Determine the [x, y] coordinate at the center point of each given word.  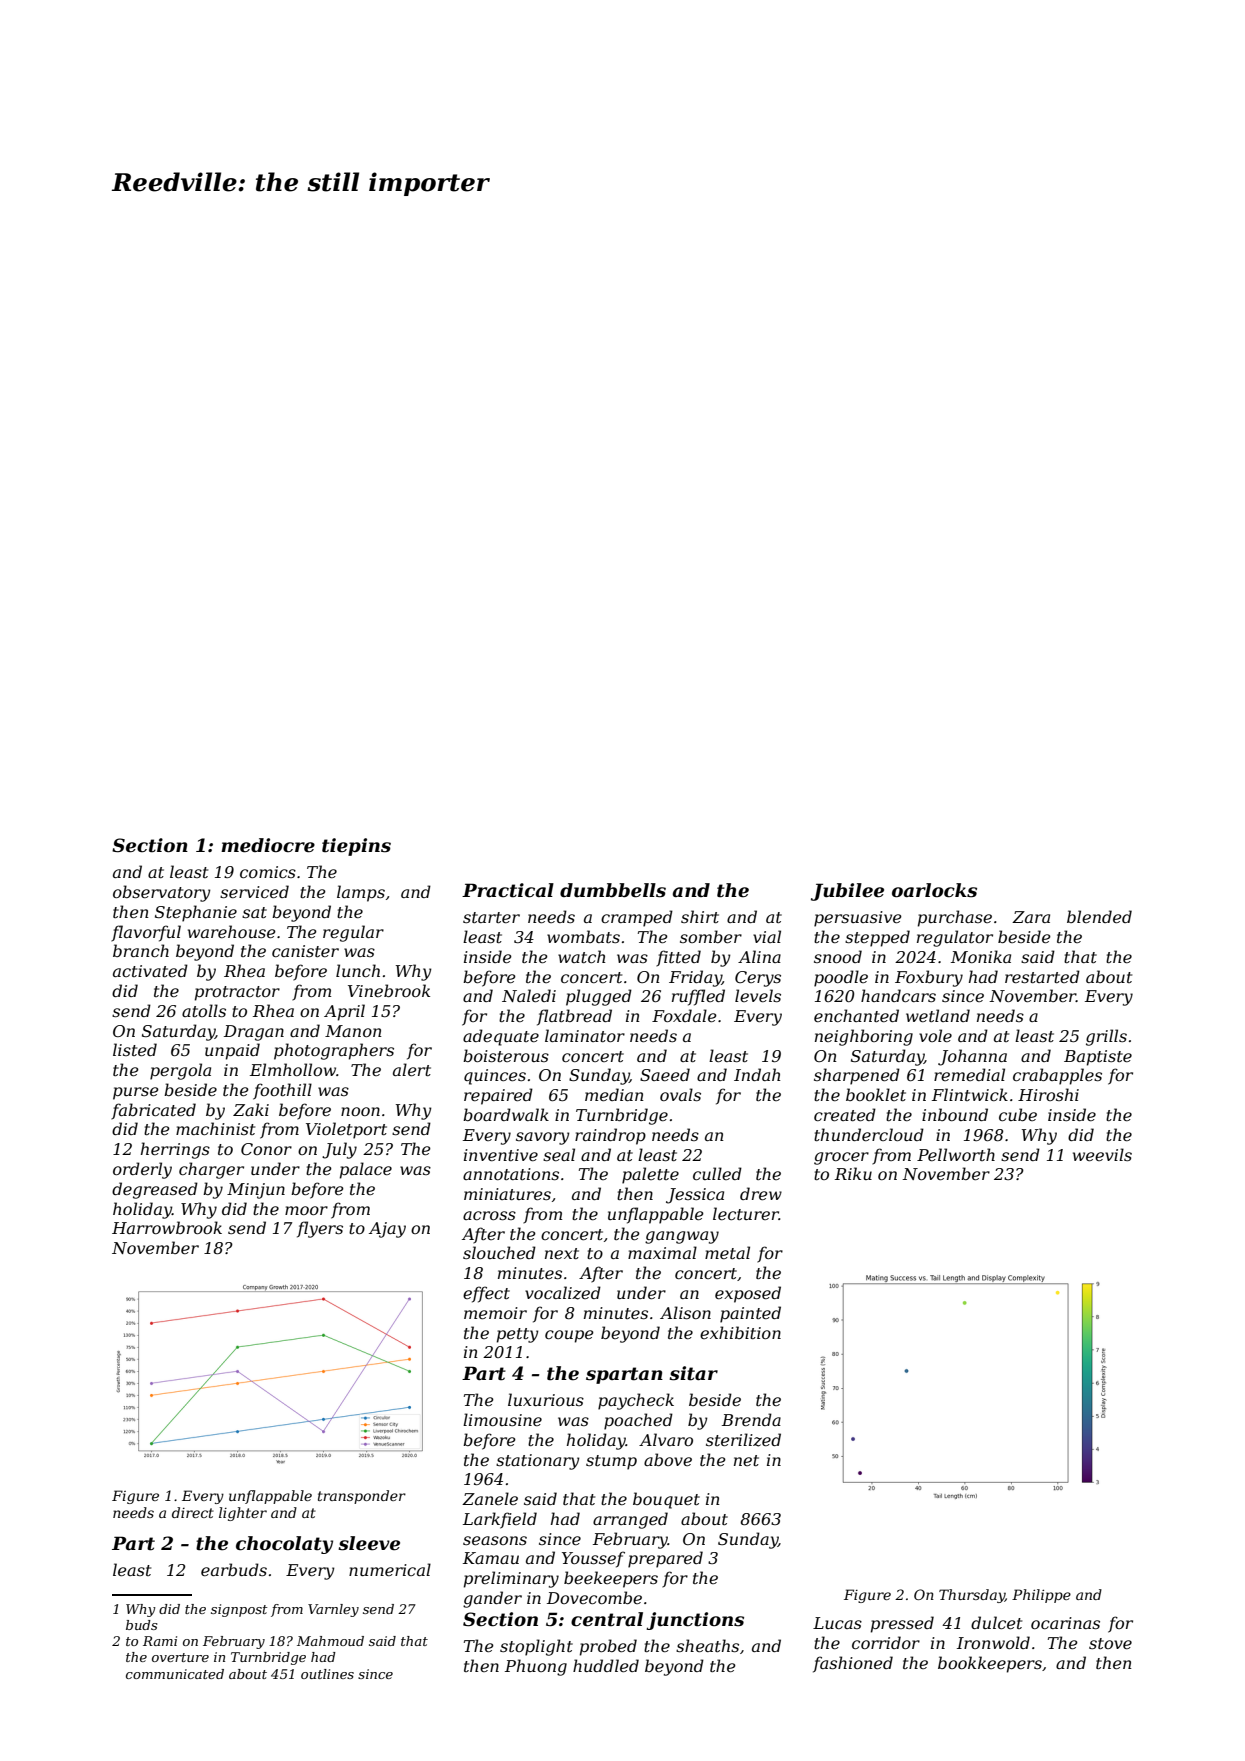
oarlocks [934, 890]
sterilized [743, 1440]
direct [193, 1512]
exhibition [740, 1332]
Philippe [1041, 1596]
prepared [665, 1559]
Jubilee [847, 892]
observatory [162, 893]
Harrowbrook [167, 1227]
